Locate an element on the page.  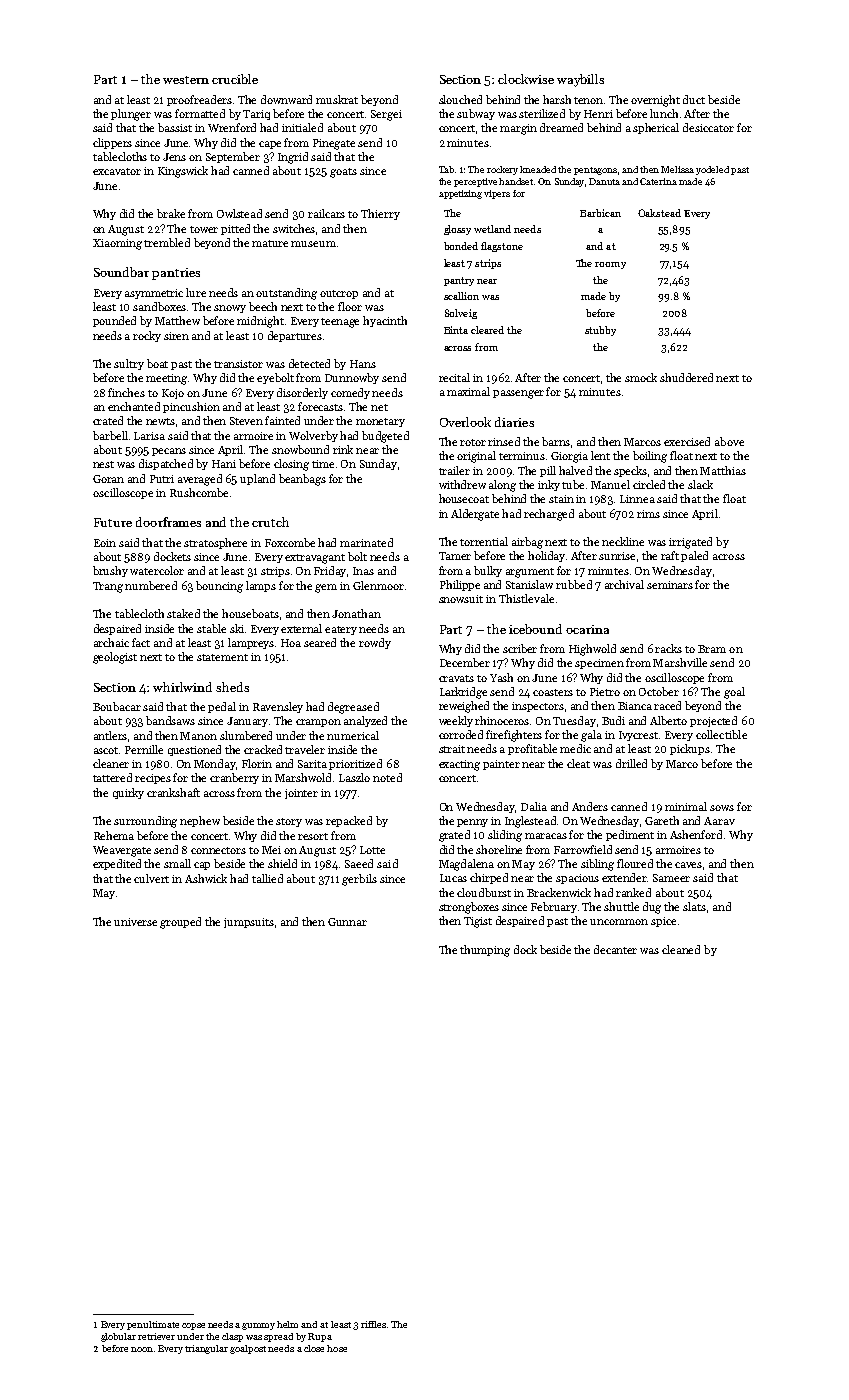
Magdalena is located at coordinates (466, 865).
